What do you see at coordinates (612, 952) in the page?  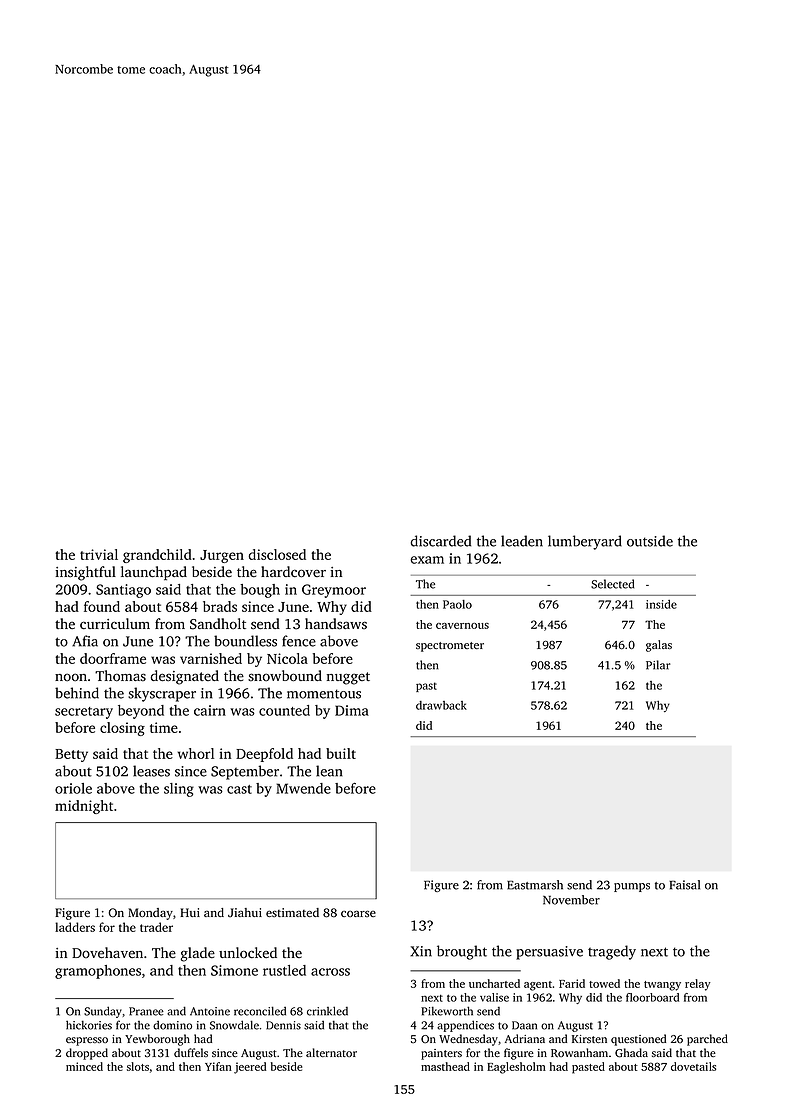 I see `tragedy` at bounding box center [612, 952].
